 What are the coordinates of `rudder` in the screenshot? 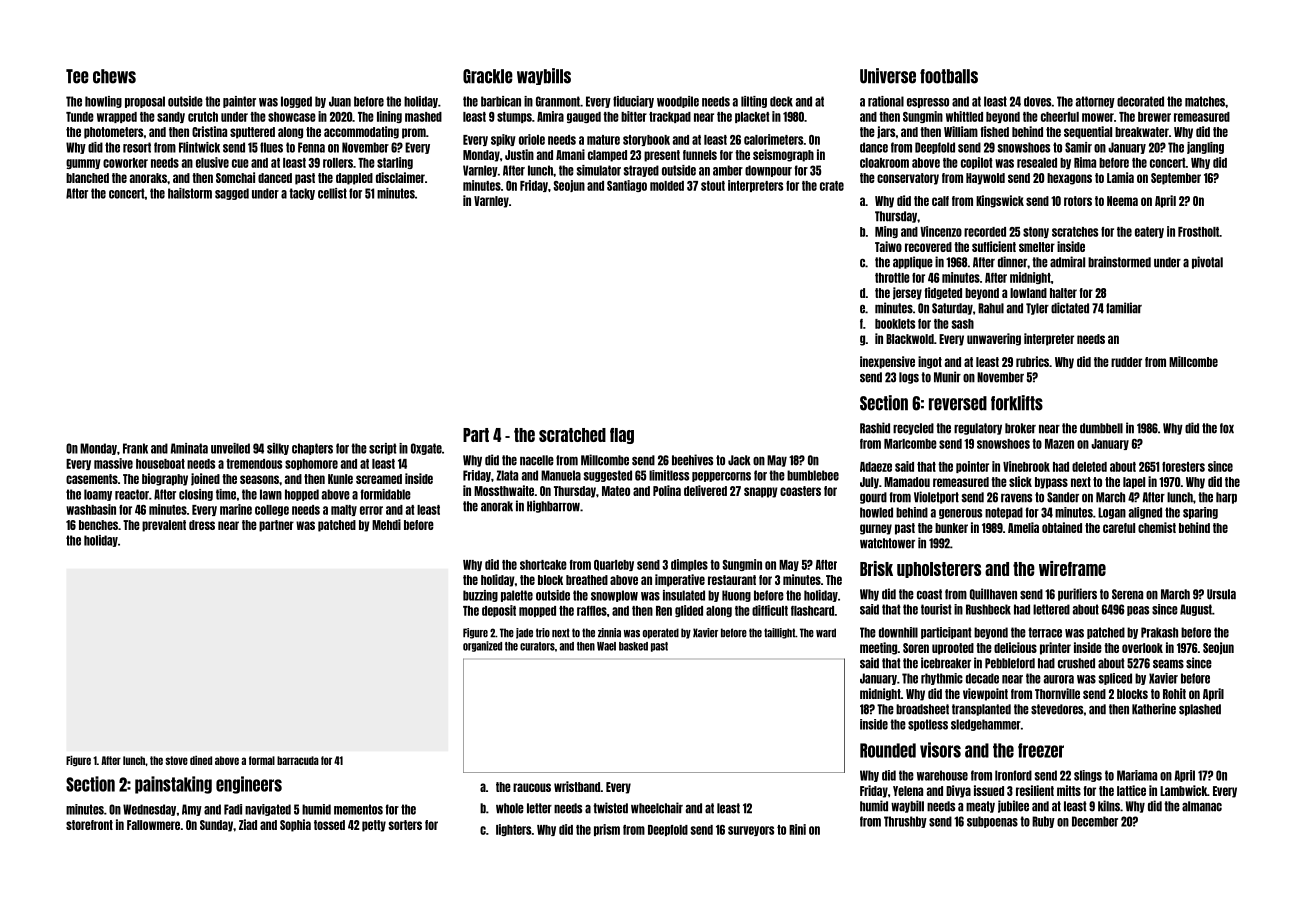 It's located at (1126, 362).
